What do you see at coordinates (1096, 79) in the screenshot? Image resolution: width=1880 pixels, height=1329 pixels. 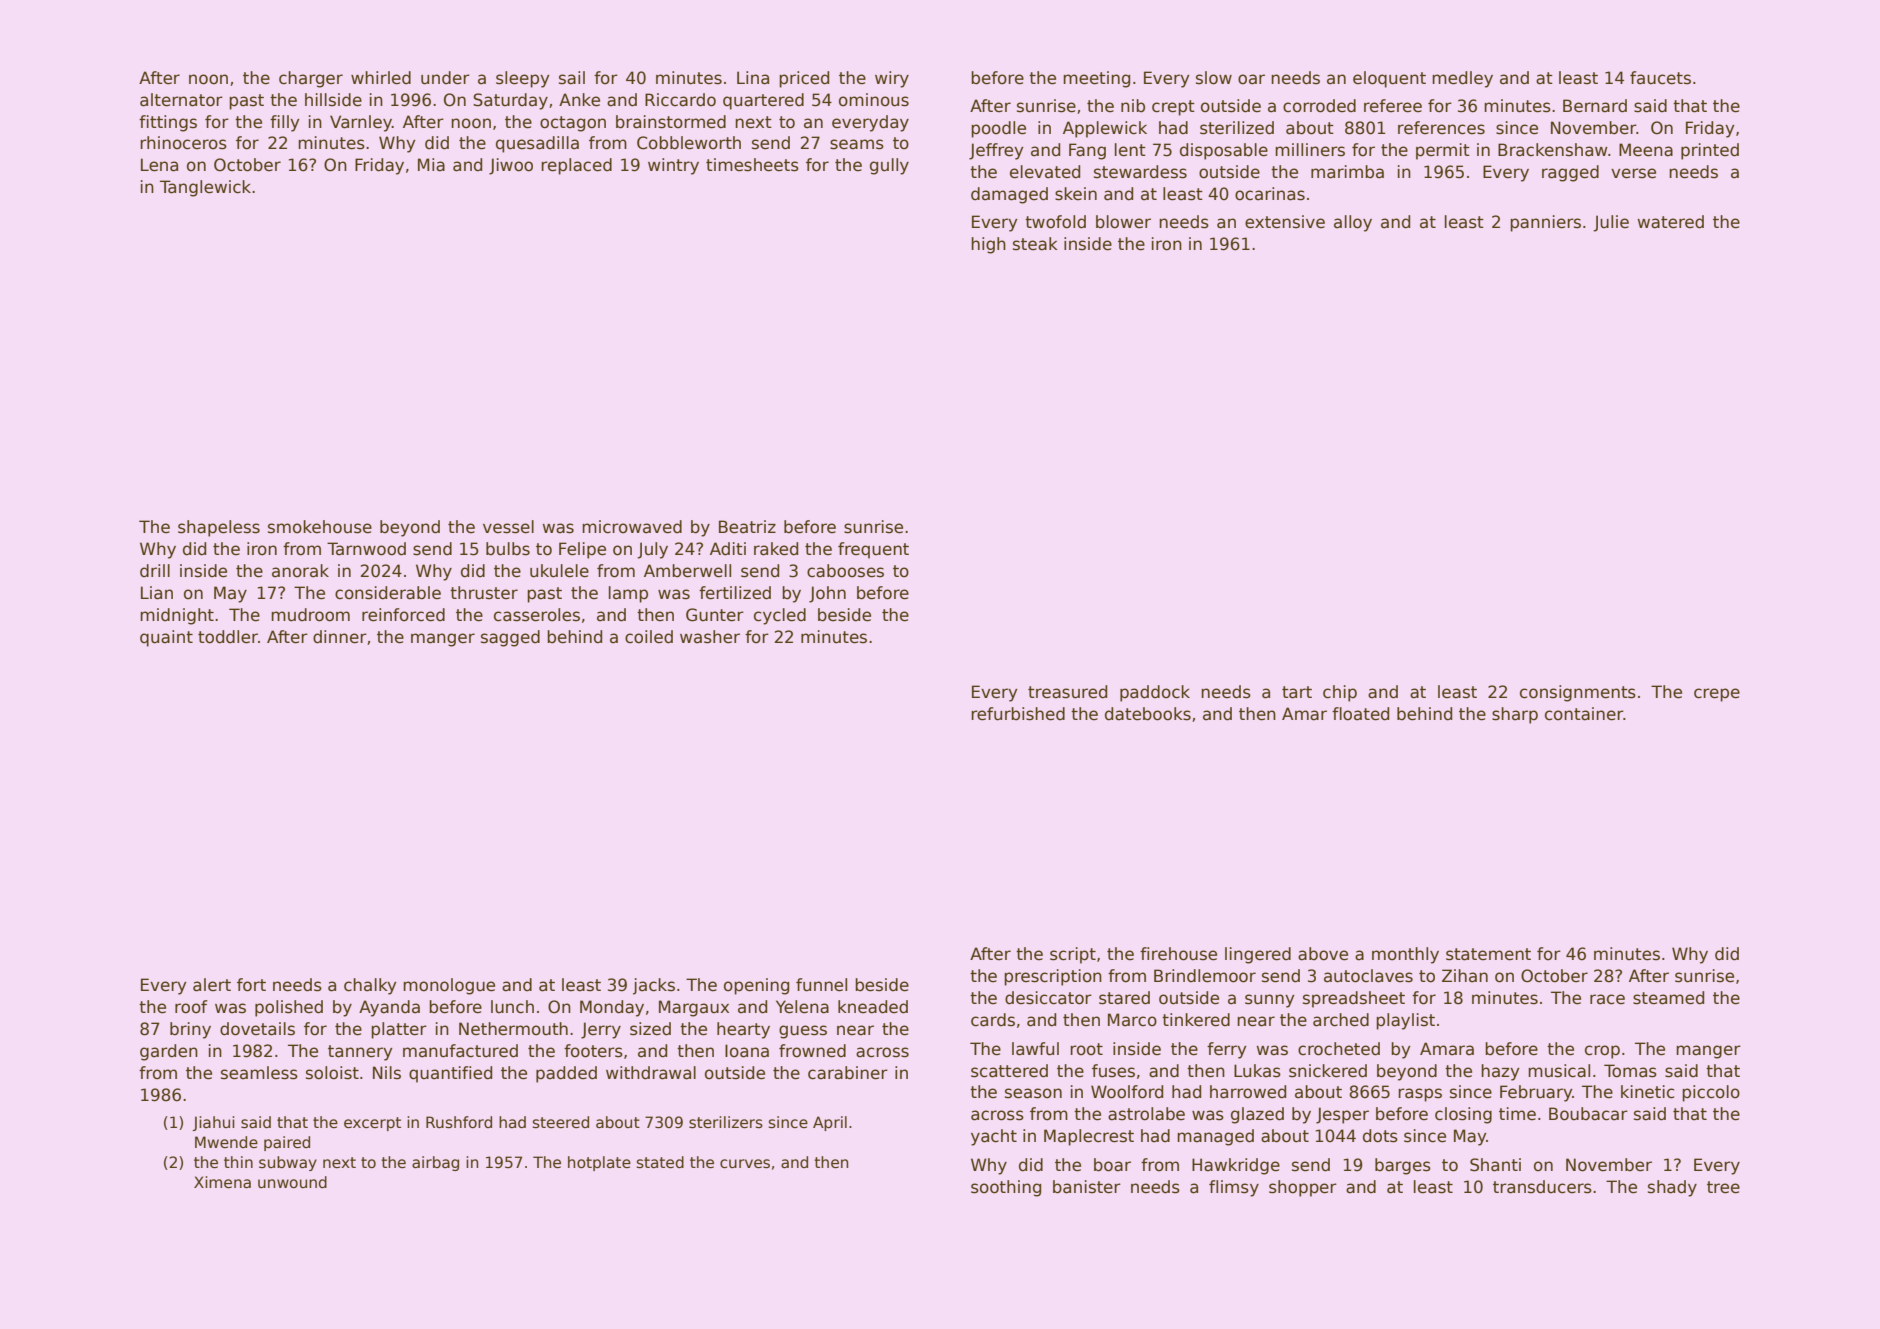 I see `meeting` at bounding box center [1096, 79].
